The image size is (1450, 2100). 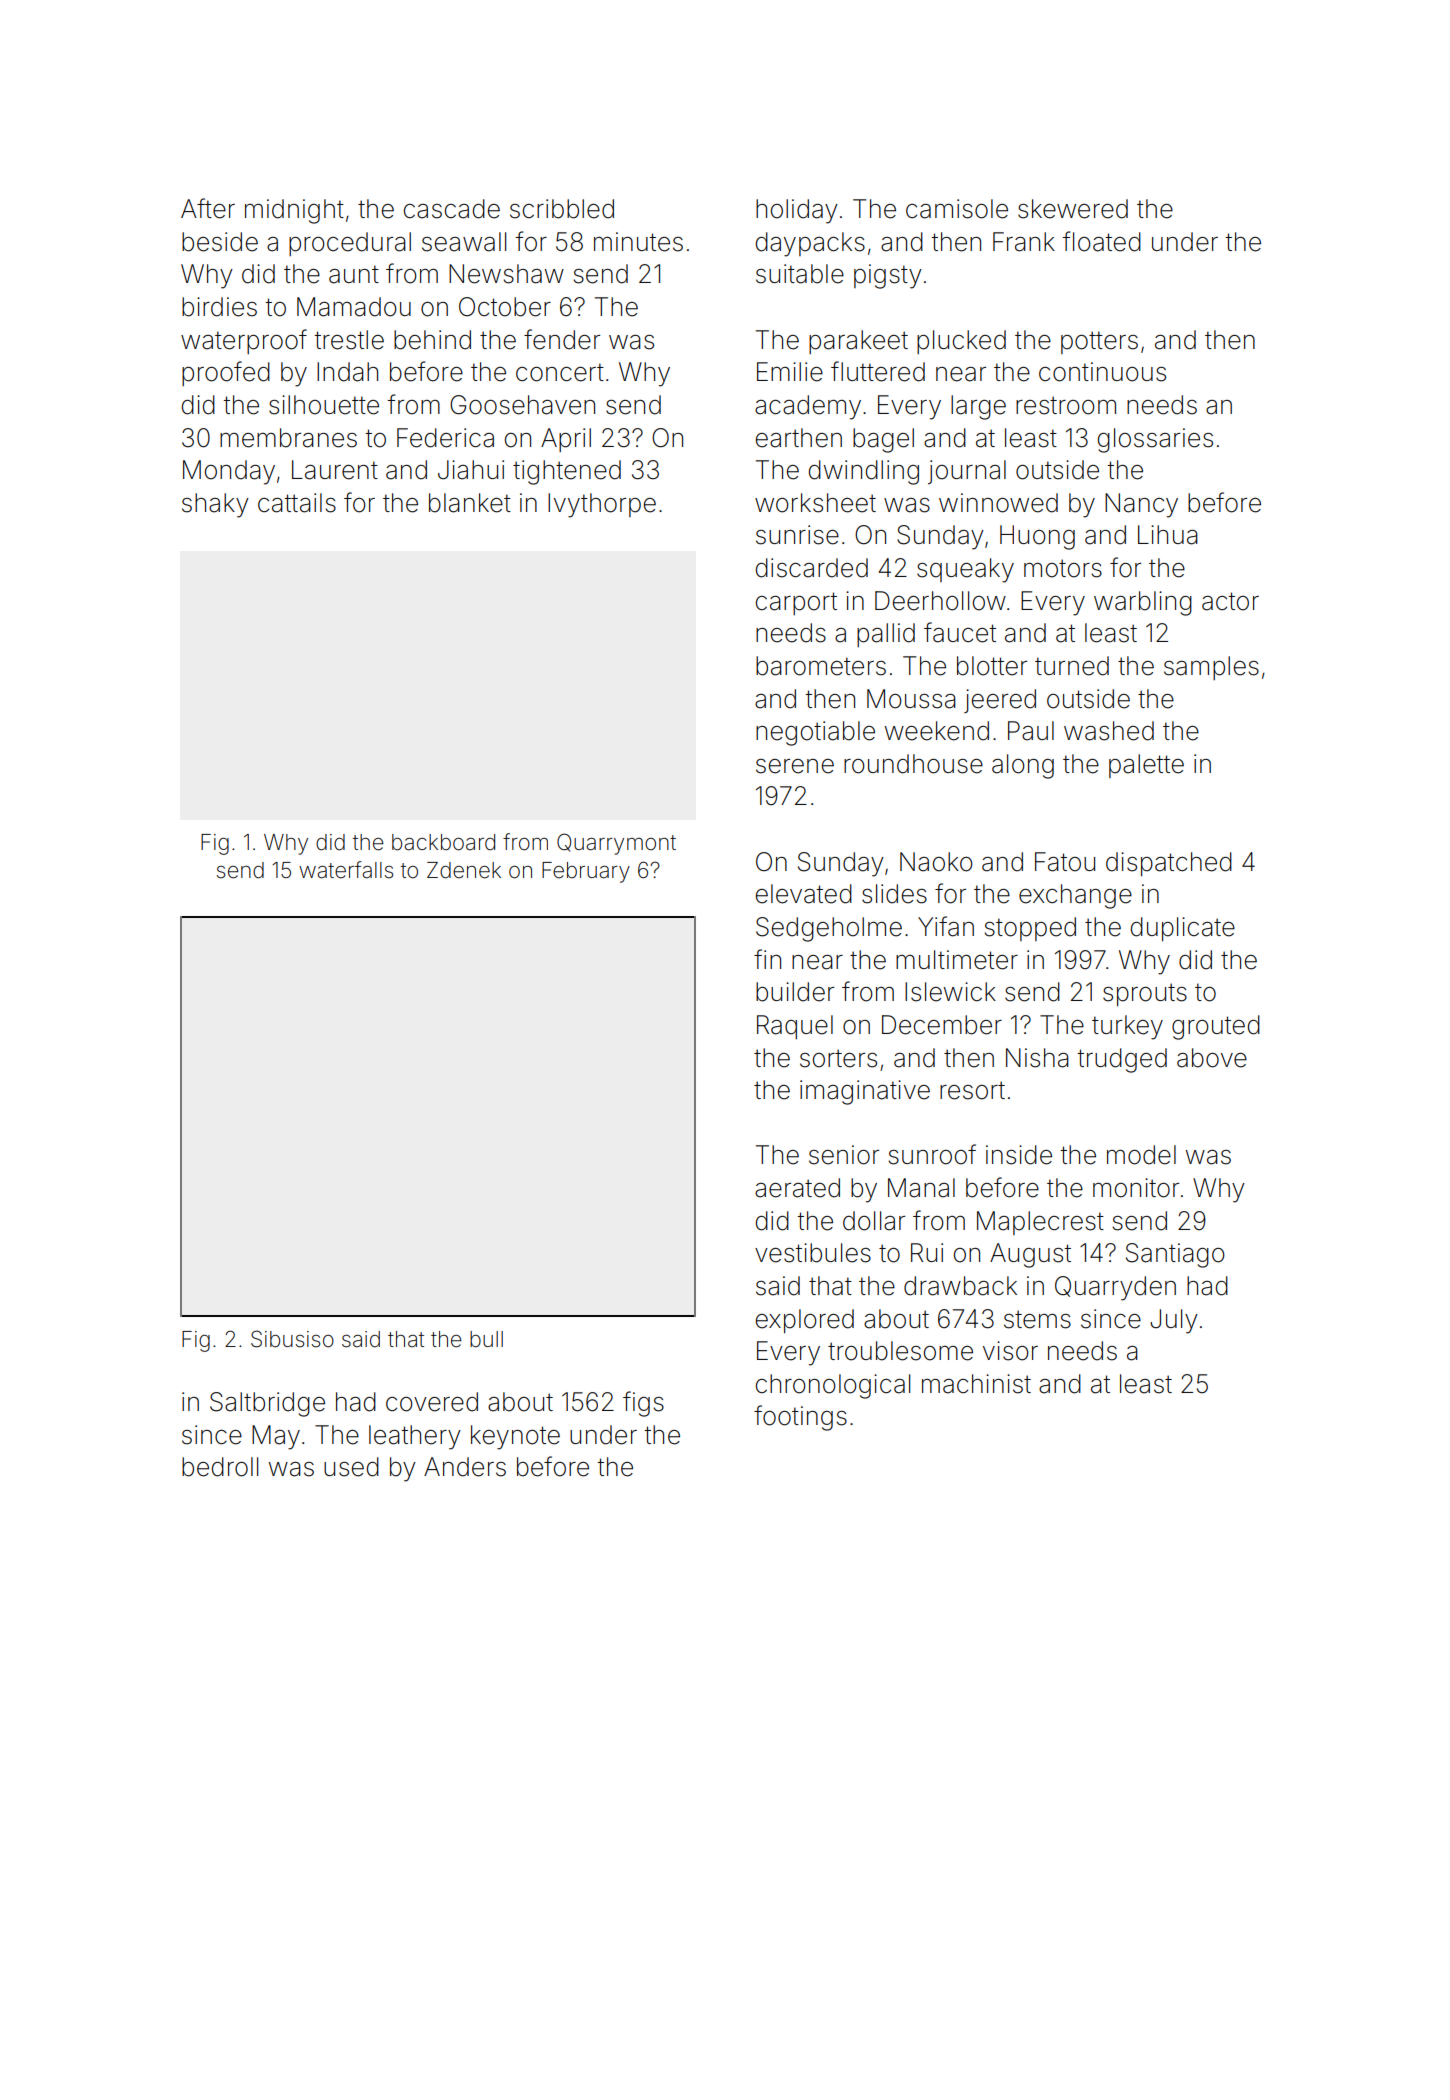 What do you see at coordinates (1211, 668) in the screenshot?
I see `samples` at bounding box center [1211, 668].
